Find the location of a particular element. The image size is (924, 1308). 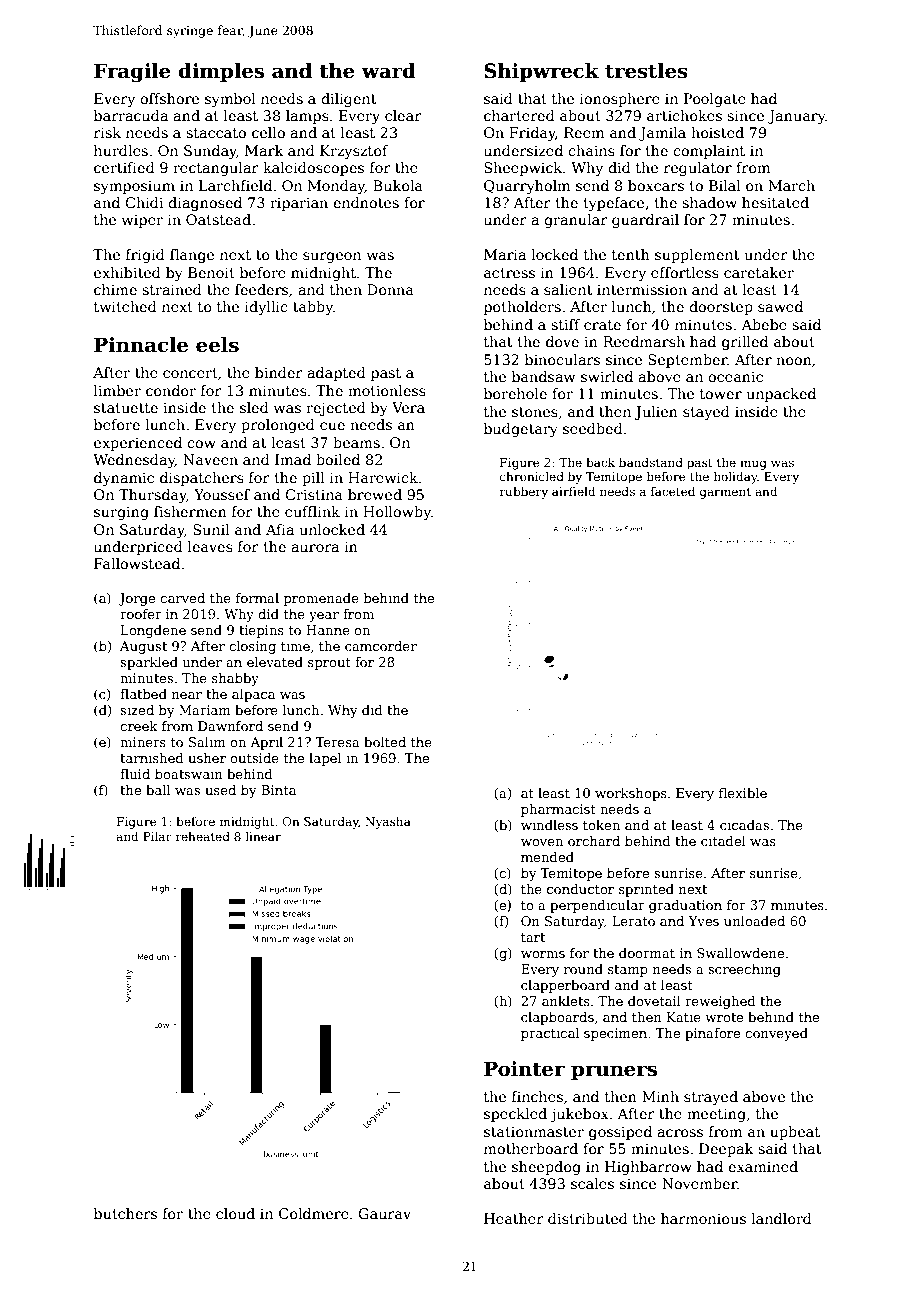

garment is located at coordinates (725, 493).
